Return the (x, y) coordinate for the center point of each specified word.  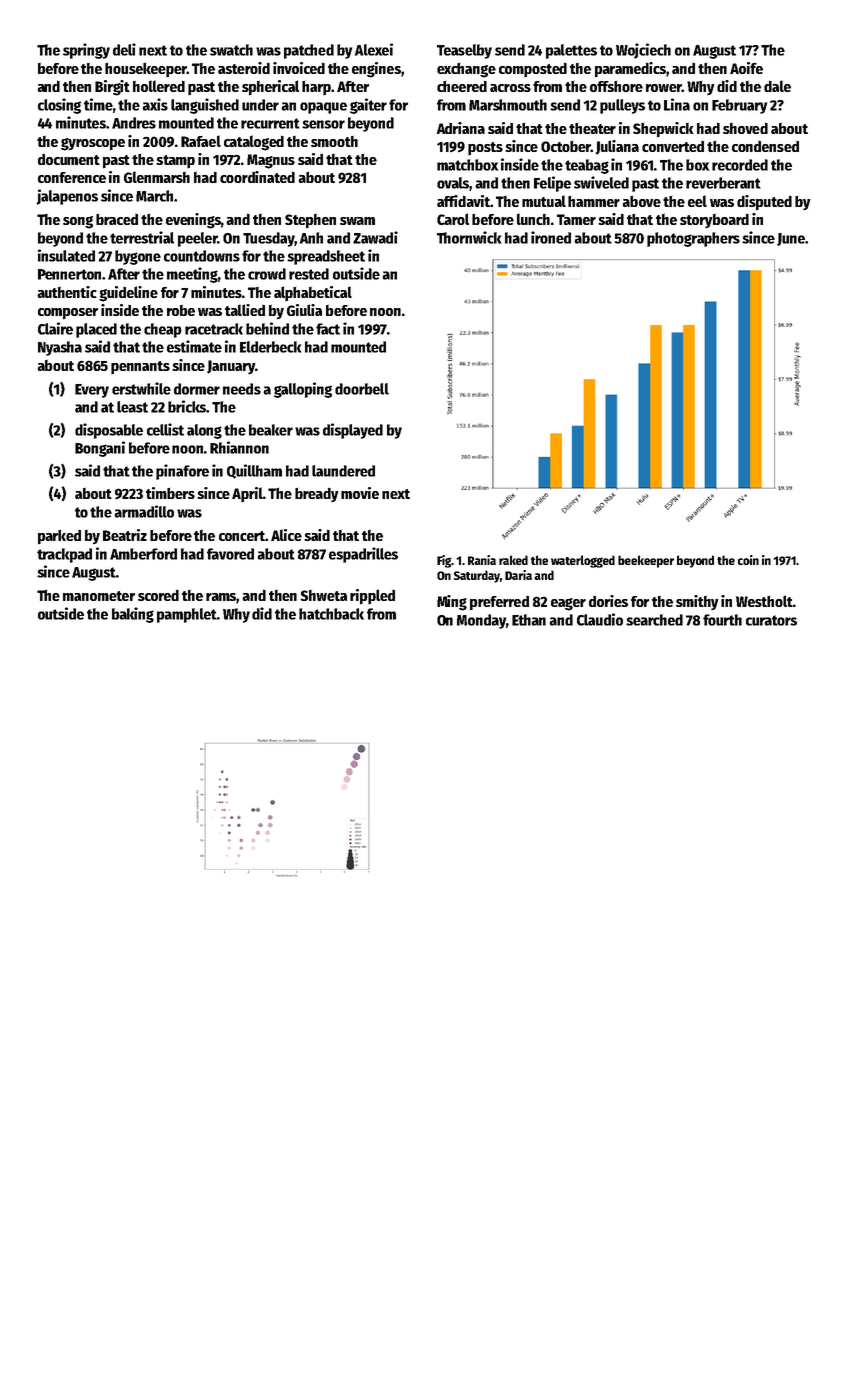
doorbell (362, 389)
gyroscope (93, 144)
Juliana (617, 147)
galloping (303, 390)
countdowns (202, 256)
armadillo (144, 511)
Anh (311, 238)
